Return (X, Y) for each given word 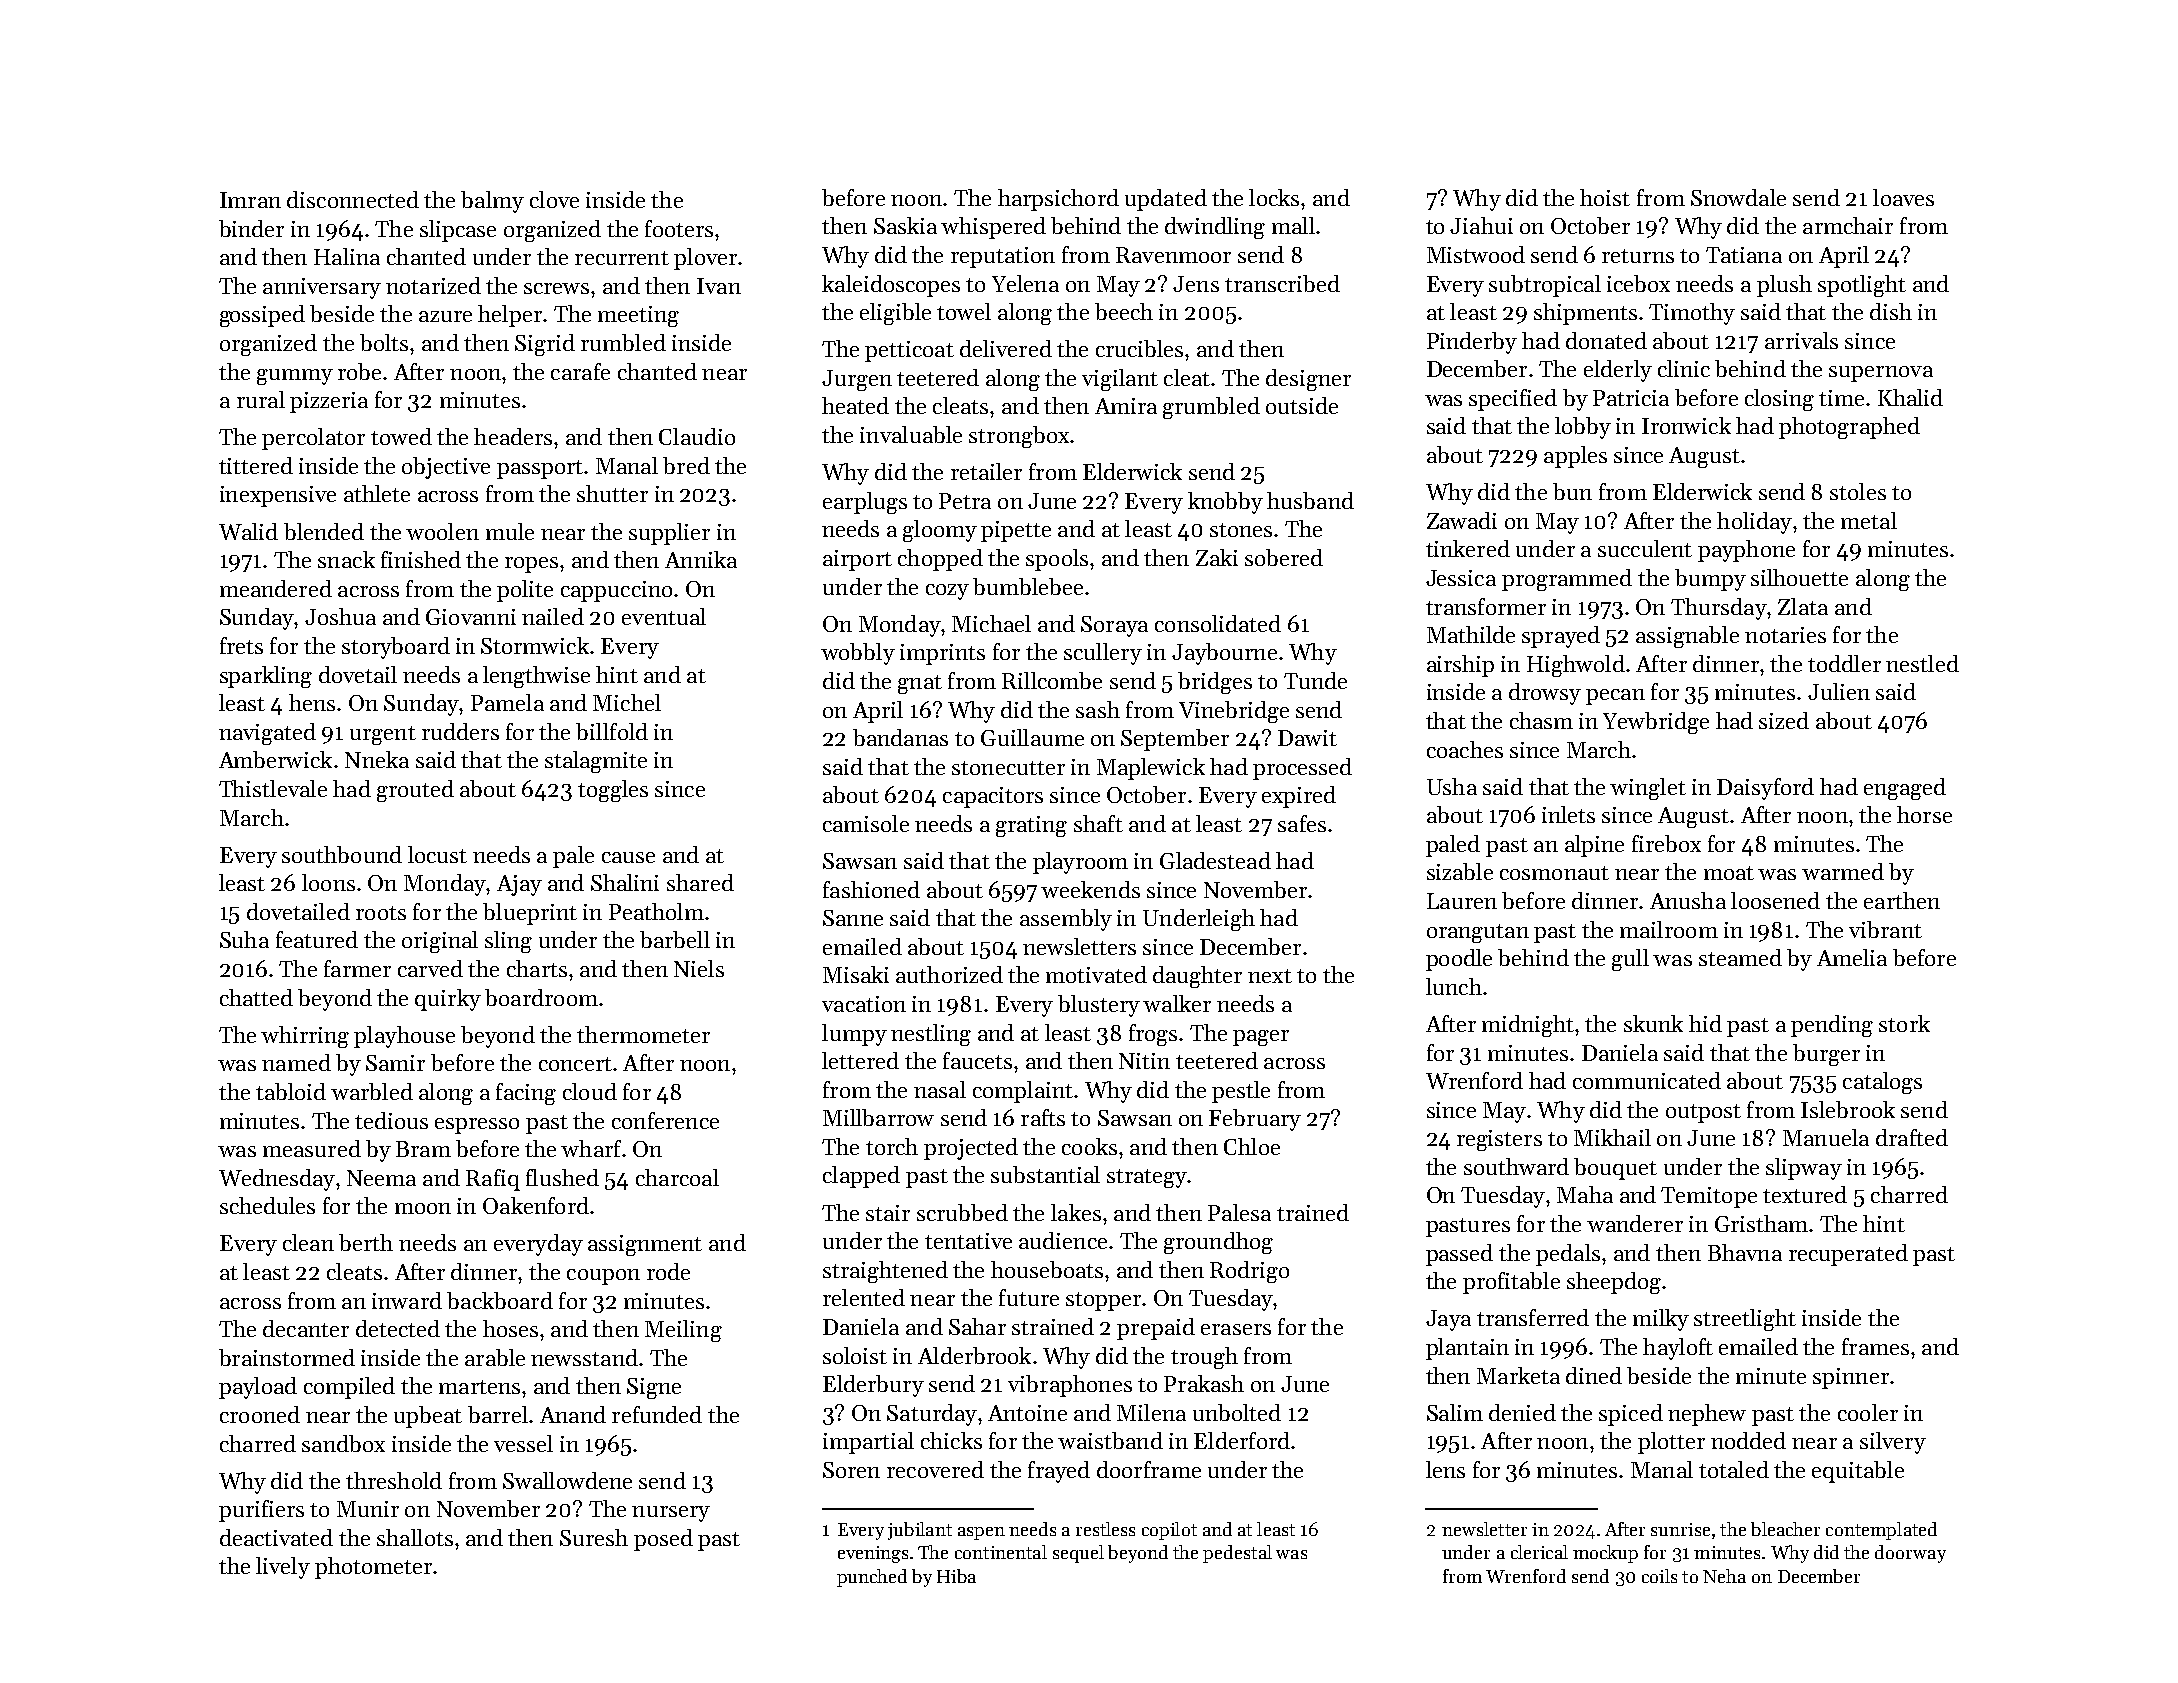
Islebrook (1848, 1109)
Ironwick (1686, 425)
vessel (523, 1443)
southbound (342, 854)
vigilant (1120, 380)
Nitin (1144, 1061)
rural (261, 399)
